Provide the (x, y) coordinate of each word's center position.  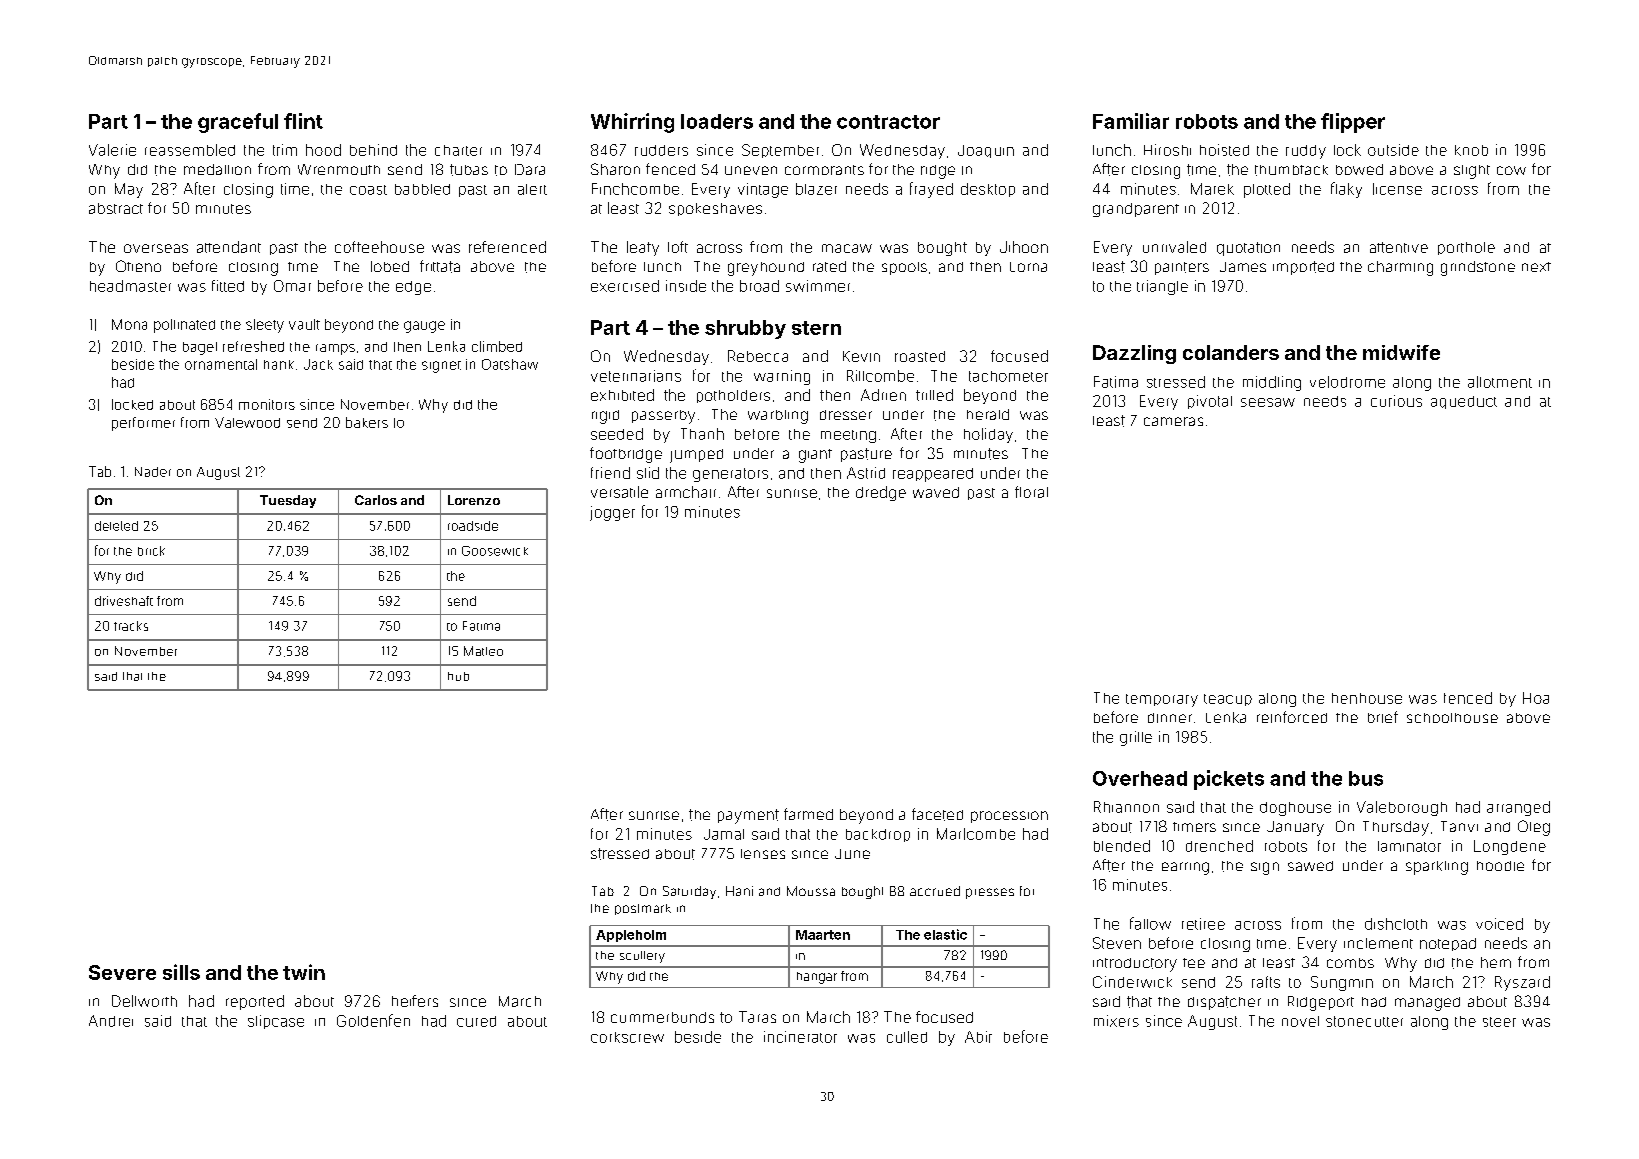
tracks (131, 626)
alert (532, 189)
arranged (1518, 808)
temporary (1162, 700)
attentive (1399, 247)
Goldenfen (373, 1020)
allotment (1500, 382)
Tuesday (288, 501)
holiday (988, 435)
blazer (816, 189)
